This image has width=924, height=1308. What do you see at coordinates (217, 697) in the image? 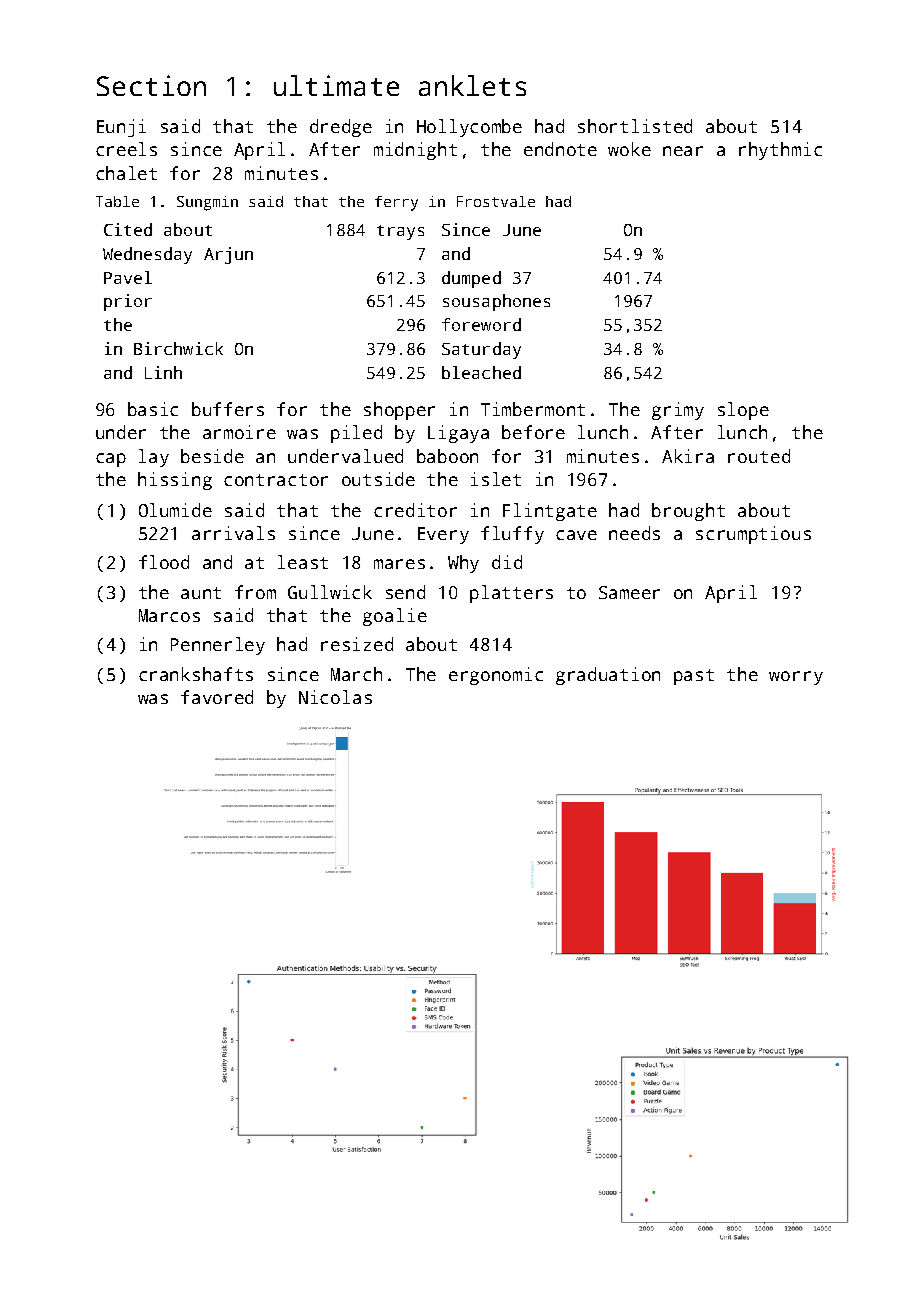
I see `favored` at bounding box center [217, 697].
